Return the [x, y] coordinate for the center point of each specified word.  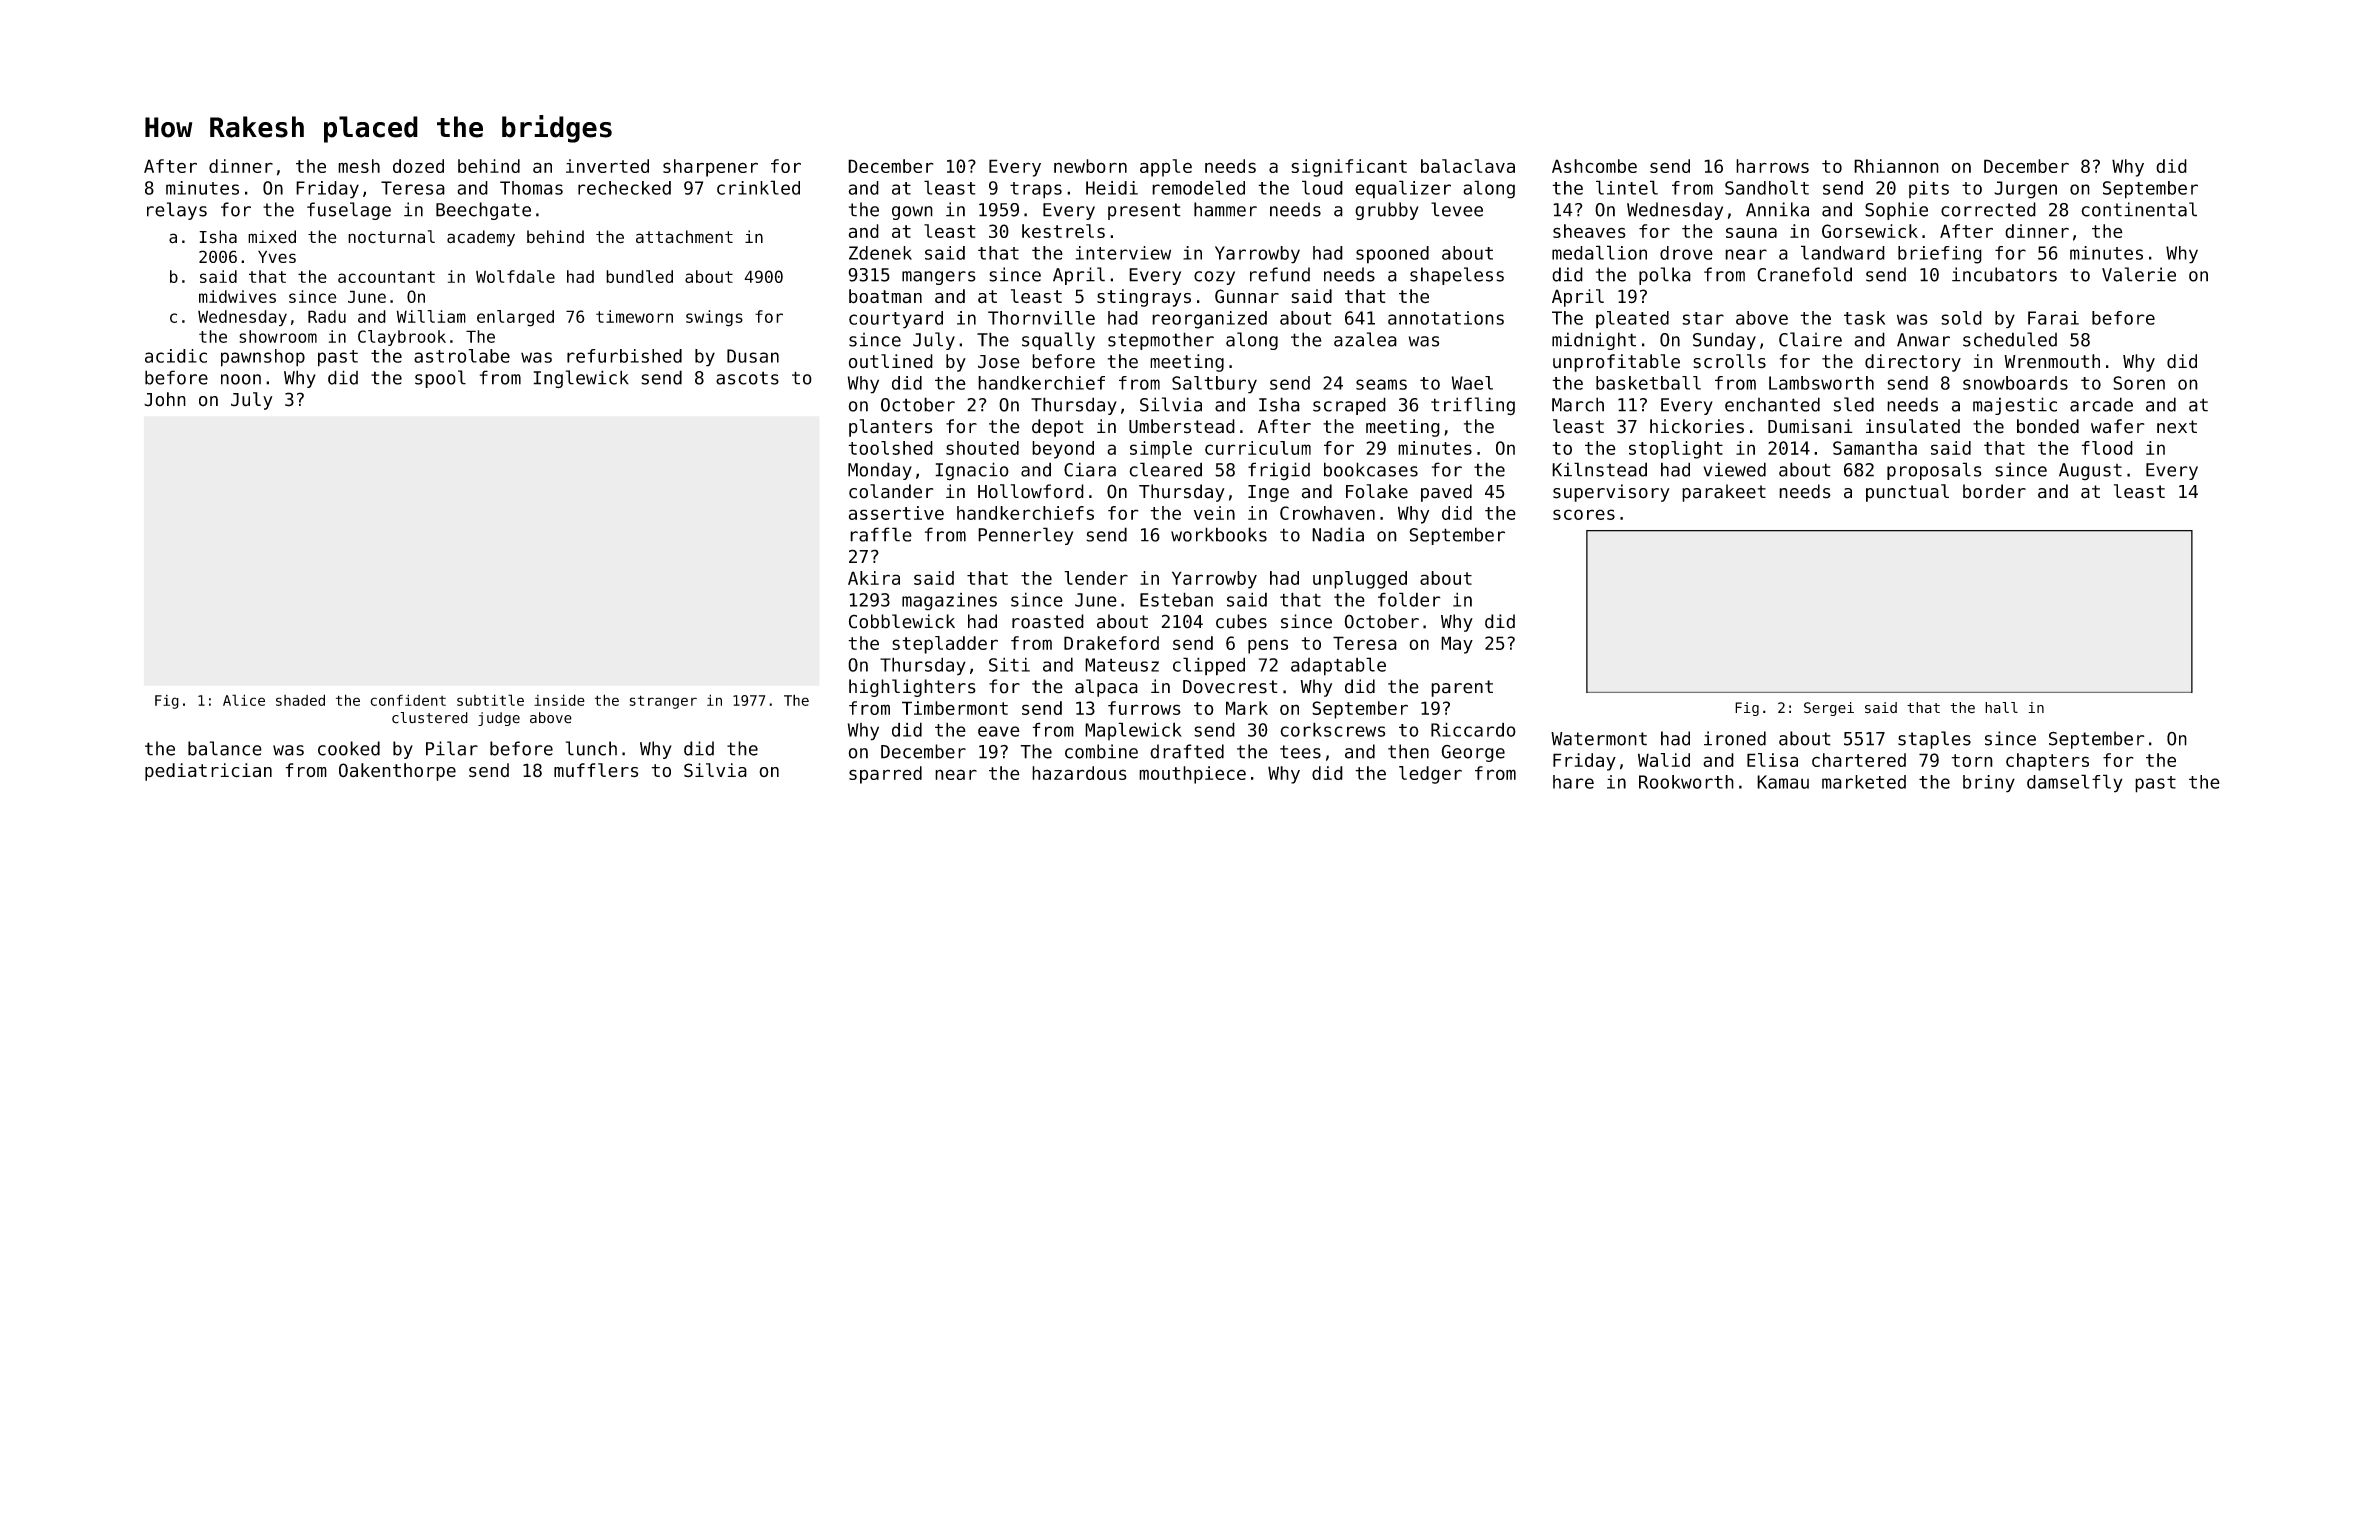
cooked [349, 748]
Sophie [1896, 211]
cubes [1241, 621]
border [1994, 491]
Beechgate [483, 211]
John [165, 399]
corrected [1988, 209]
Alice [244, 700]
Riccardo [1473, 729]
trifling [1473, 406]
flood [2107, 448]
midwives [237, 296]
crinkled [758, 187]
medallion [1599, 252]
